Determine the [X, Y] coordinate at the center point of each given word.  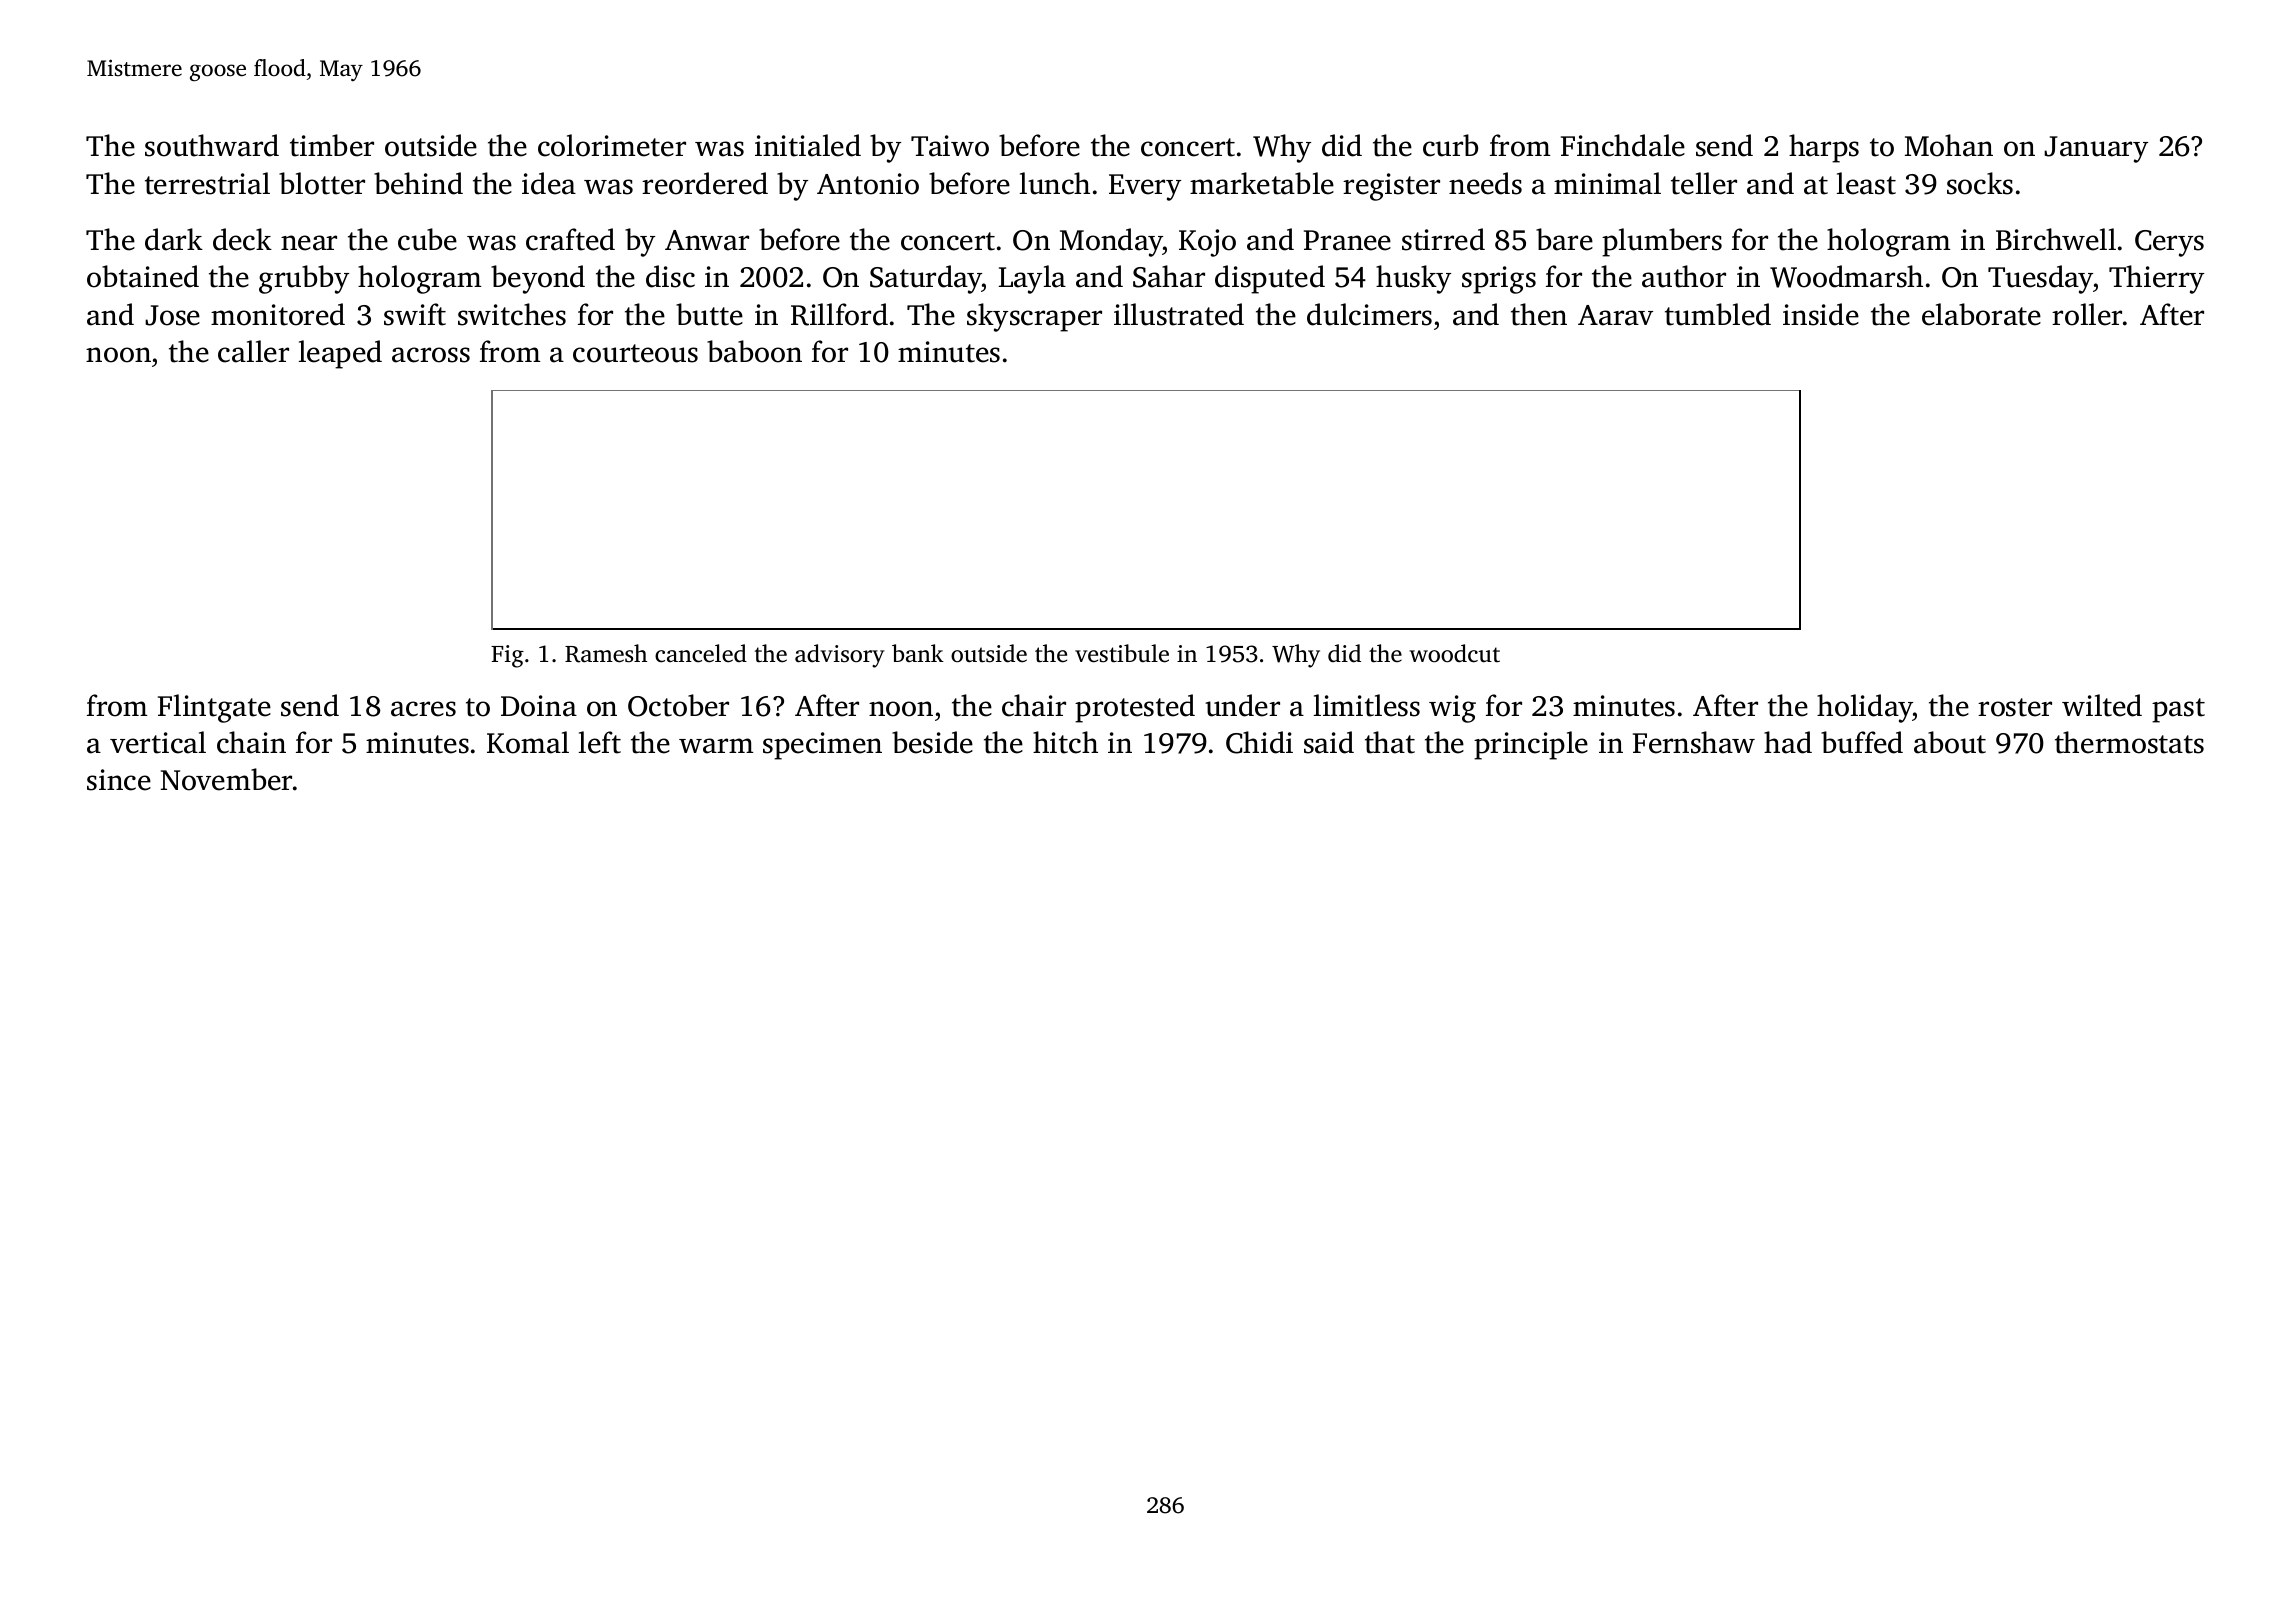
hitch [1065, 742]
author [1684, 276]
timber [332, 145]
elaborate [1981, 314]
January [2096, 149]
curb [1450, 145]
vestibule [1122, 653]
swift [415, 314]
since [119, 780]
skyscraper [1034, 317]
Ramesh [606, 653]
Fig [507, 656]
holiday [1865, 708]
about [1950, 742]
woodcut [1454, 653]
